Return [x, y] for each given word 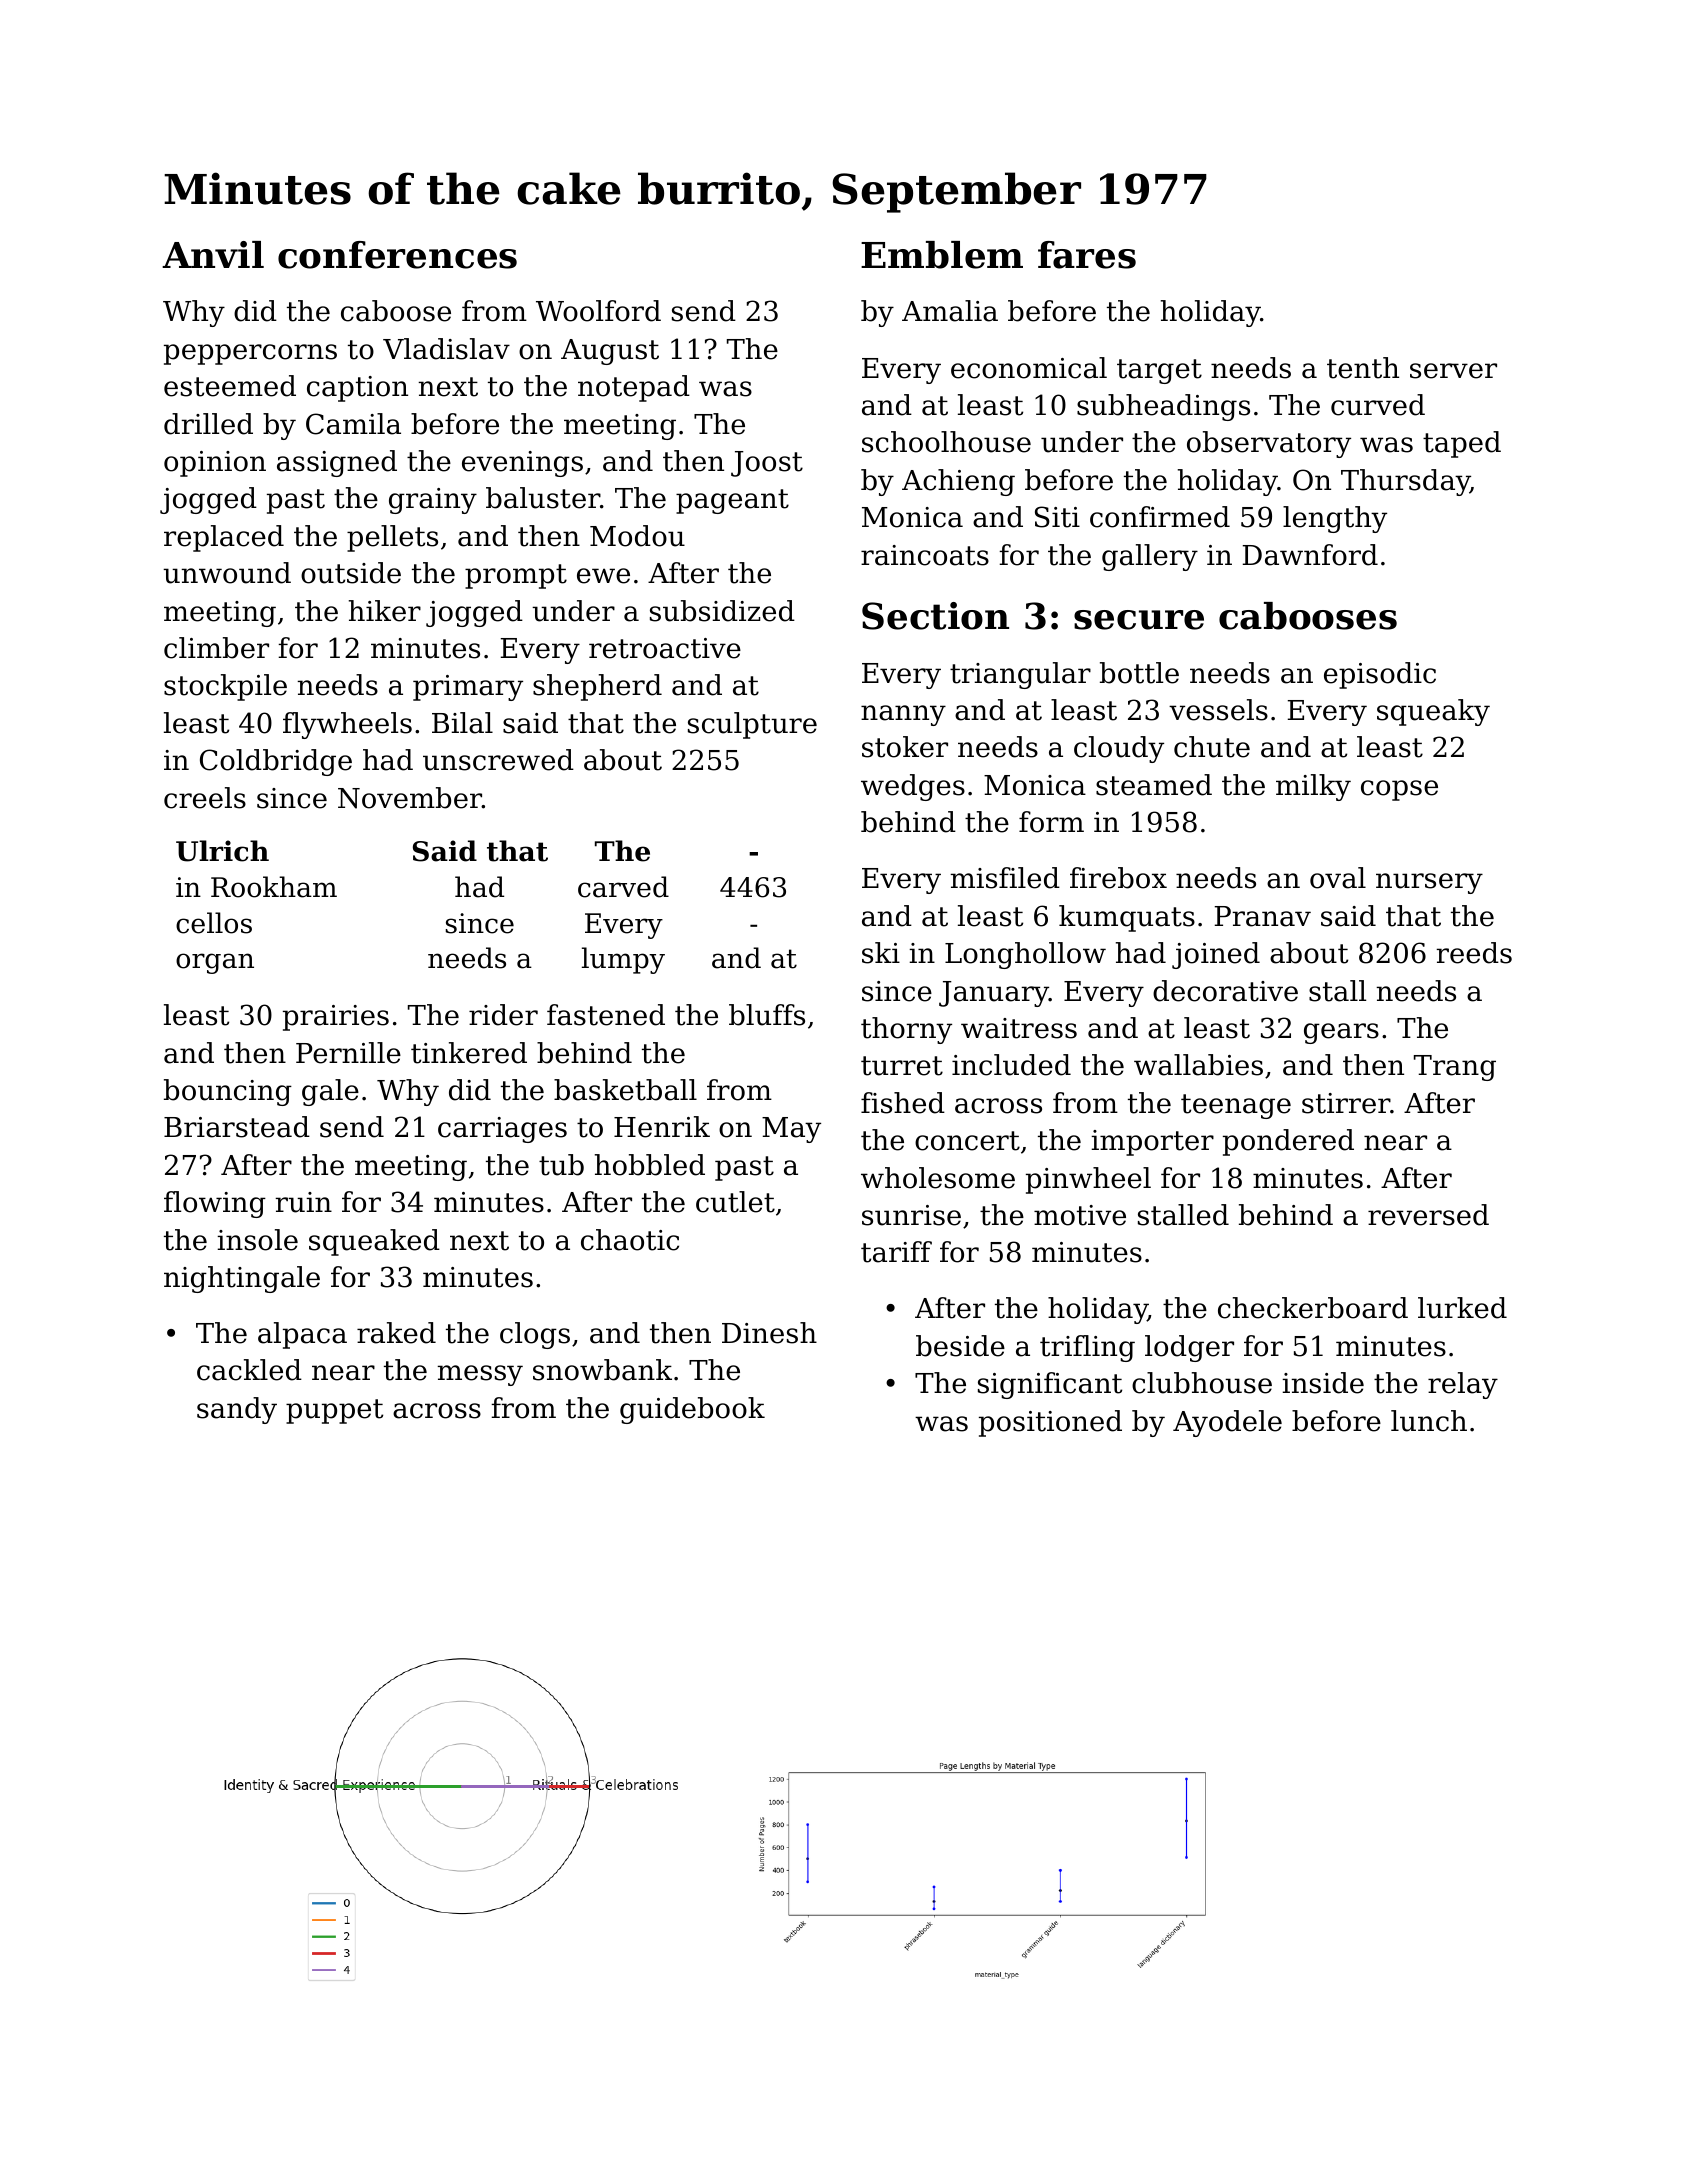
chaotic [630, 1240]
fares [1087, 255]
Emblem [942, 255]
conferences [397, 255]
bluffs [767, 1015]
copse [1399, 790]
